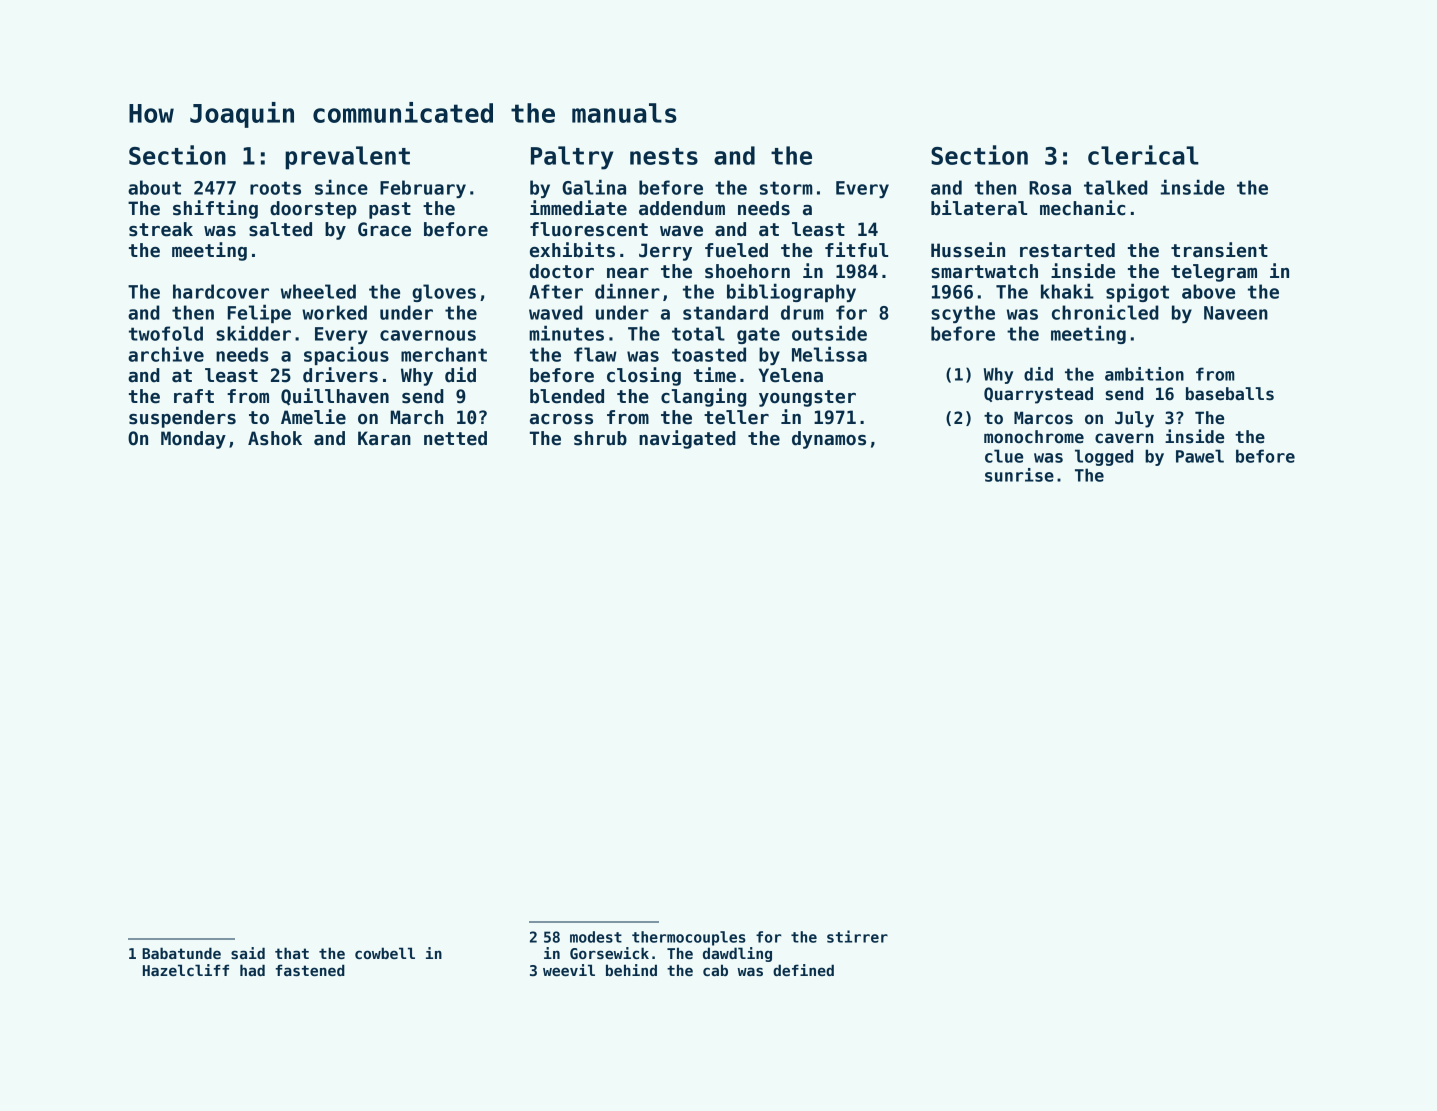 This screenshot has height=1111, width=1437. What do you see at coordinates (1208, 291) in the screenshot?
I see `above` at bounding box center [1208, 291].
